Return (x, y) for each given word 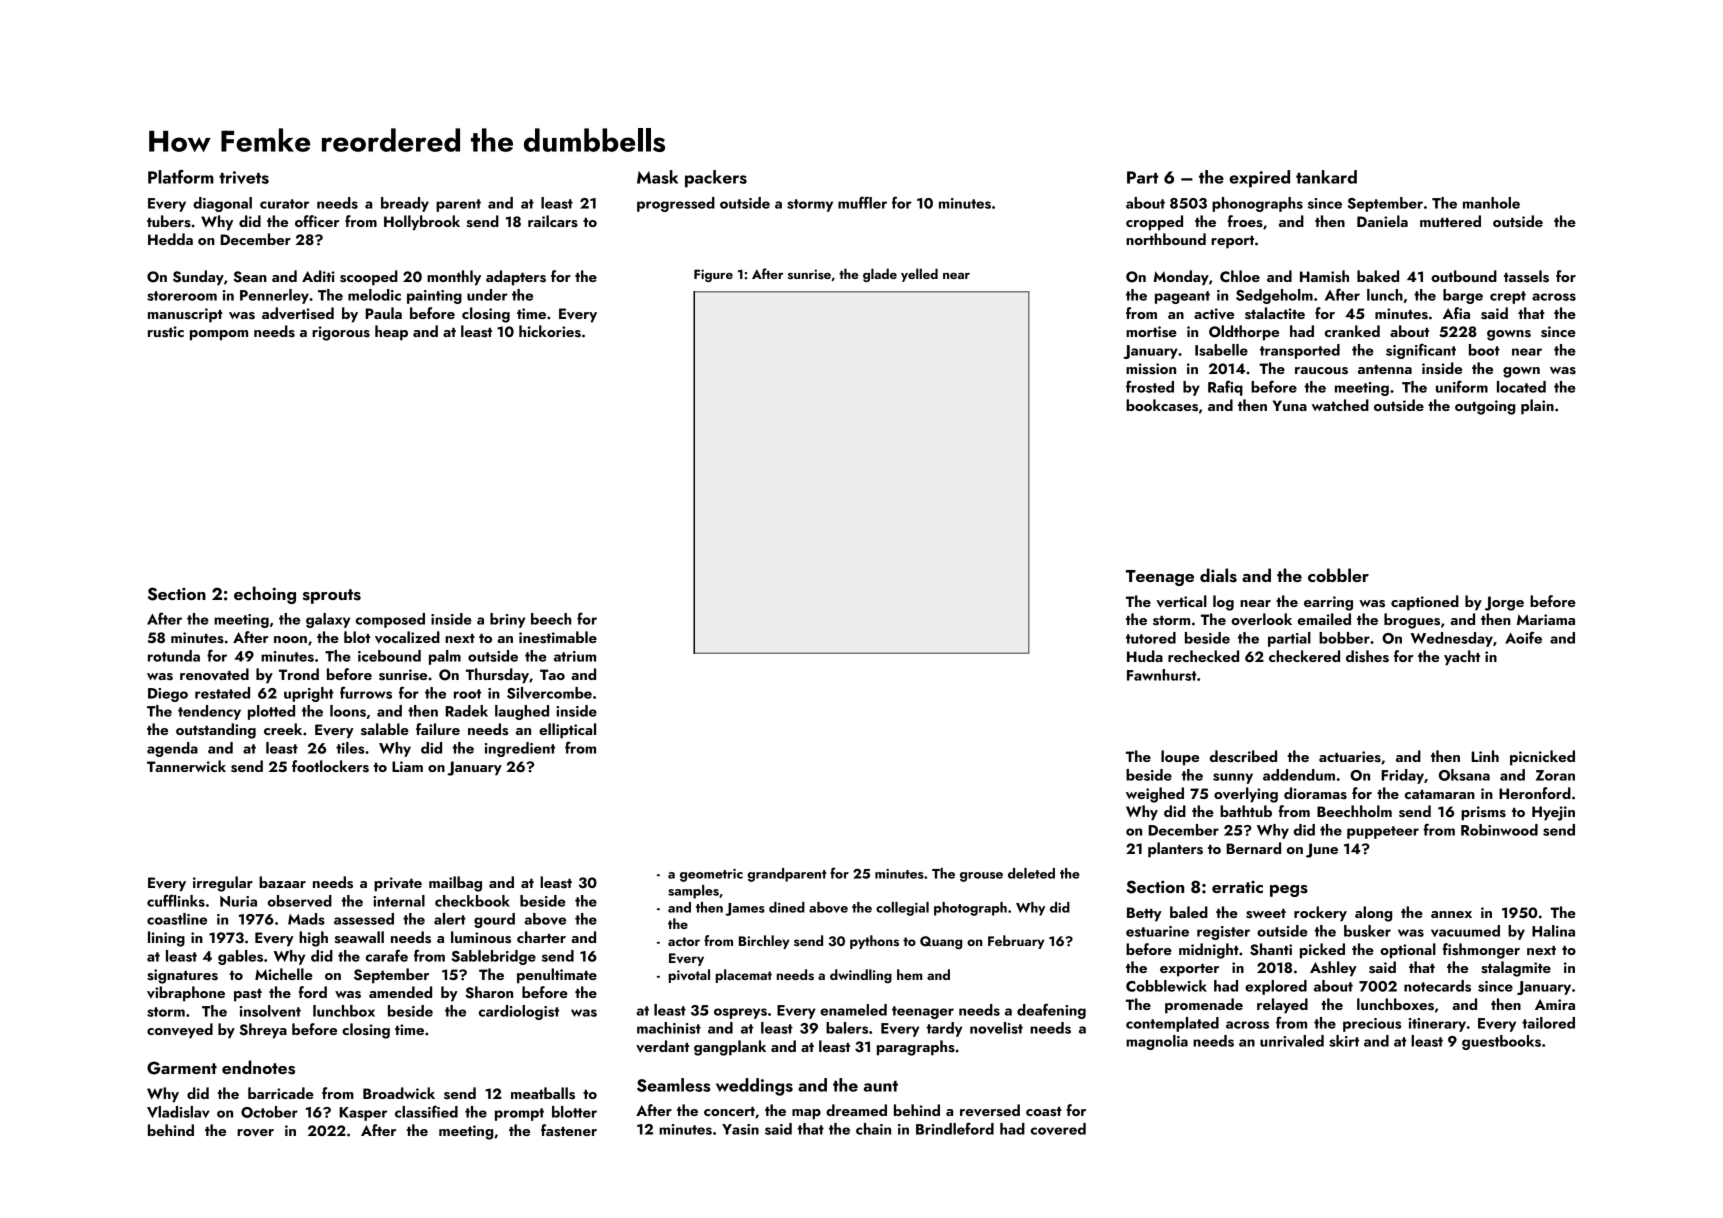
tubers (169, 221)
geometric (711, 875)
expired (1259, 179)
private (398, 884)
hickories (550, 331)
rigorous (341, 333)
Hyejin (1553, 813)
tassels (1526, 276)
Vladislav (178, 1112)
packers (716, 179)
